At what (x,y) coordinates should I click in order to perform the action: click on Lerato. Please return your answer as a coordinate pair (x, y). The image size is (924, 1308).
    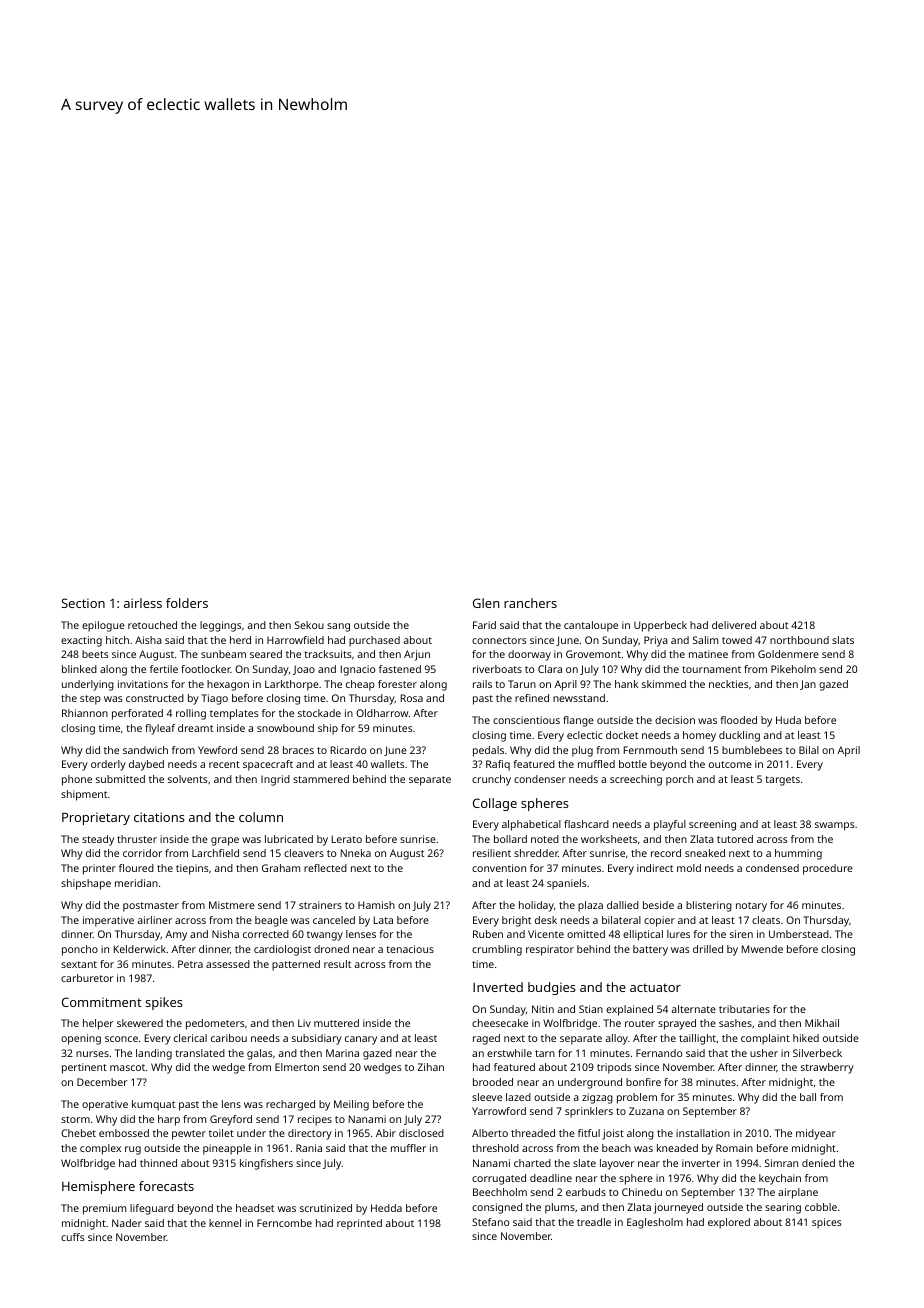
    Looking at the image, I should click on (347, 839).
